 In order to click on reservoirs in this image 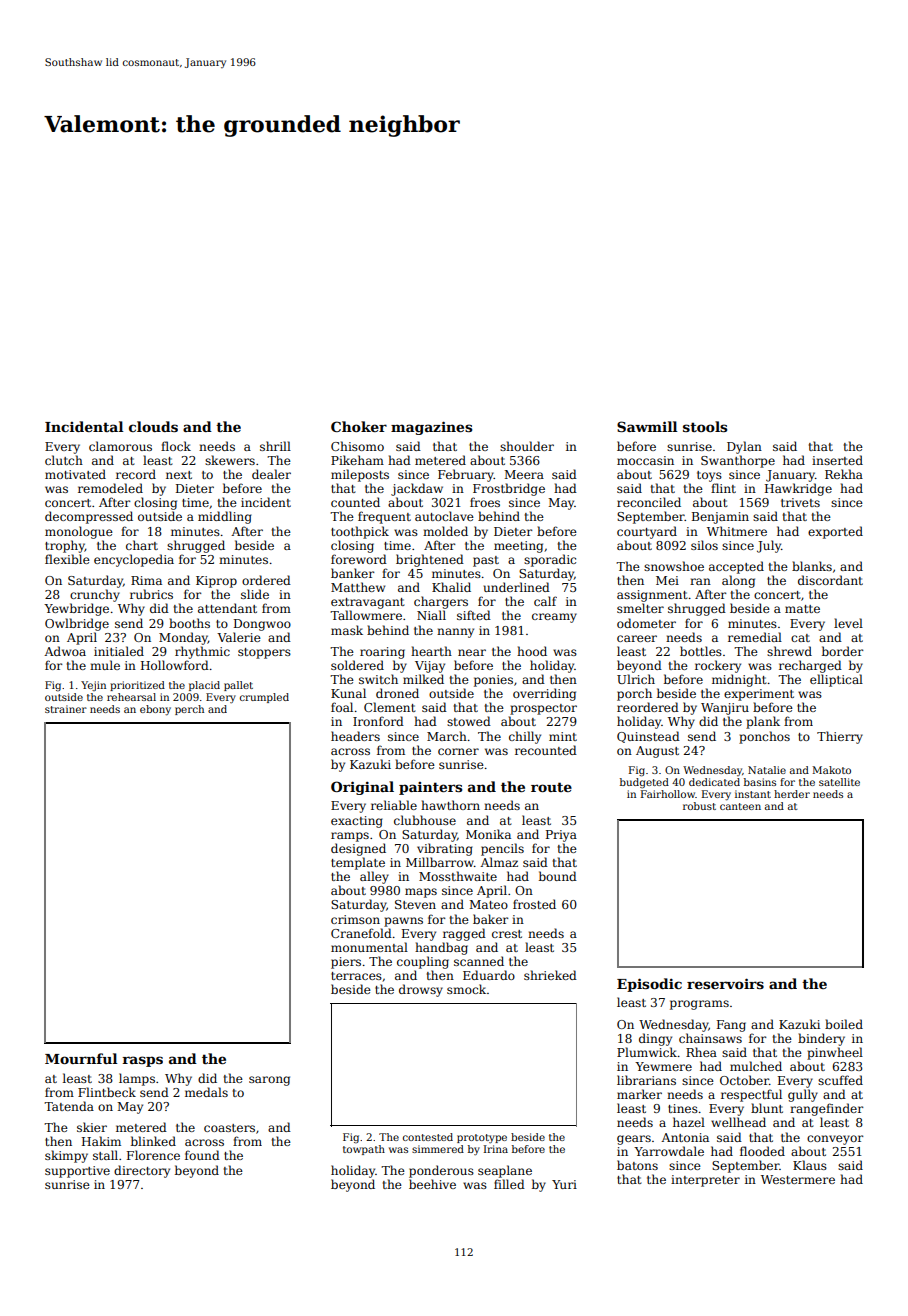, I will do `click(725, 983)`.
